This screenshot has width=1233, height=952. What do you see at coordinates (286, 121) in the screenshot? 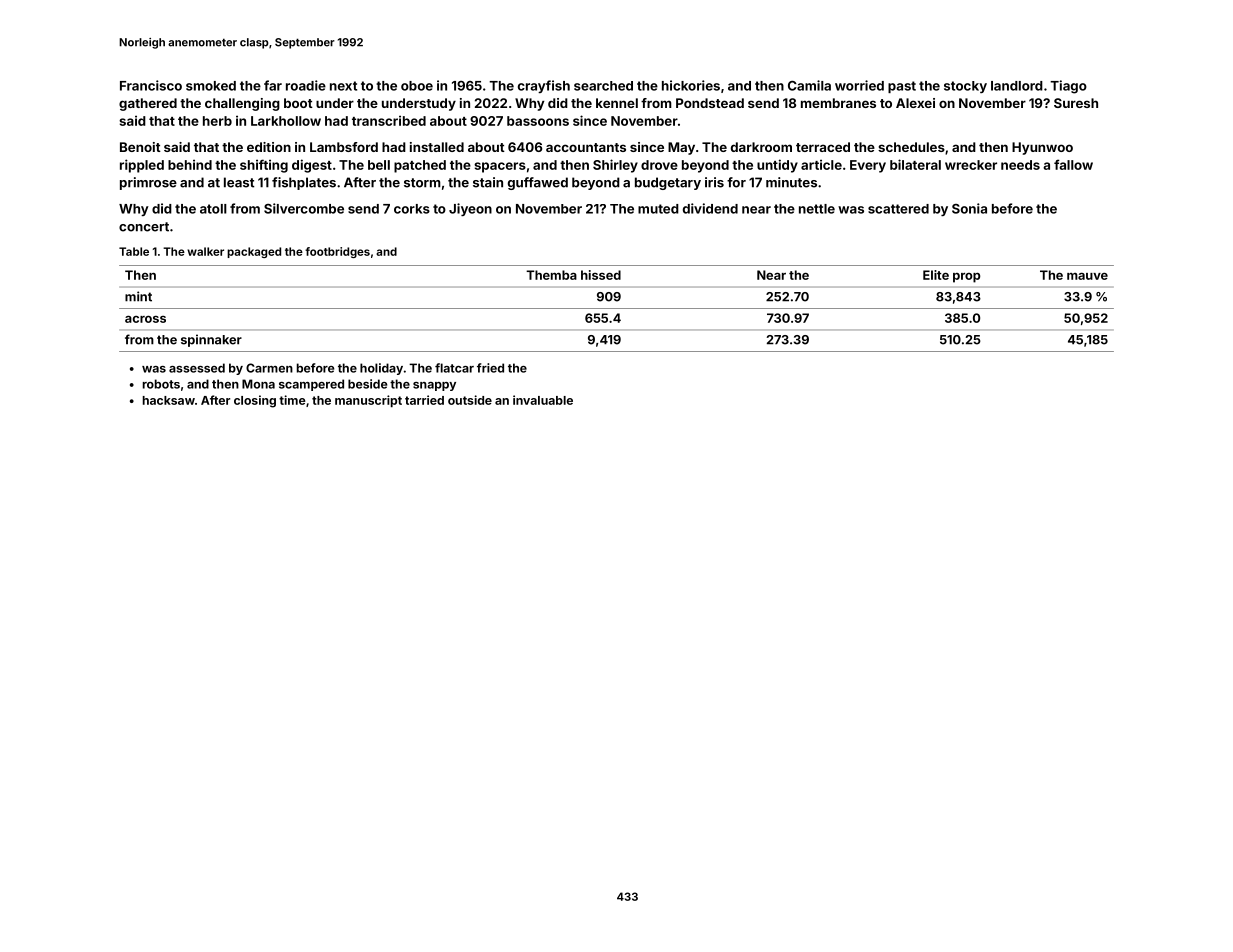
I see `Larkhollow` at bounding box center [286, 121].
